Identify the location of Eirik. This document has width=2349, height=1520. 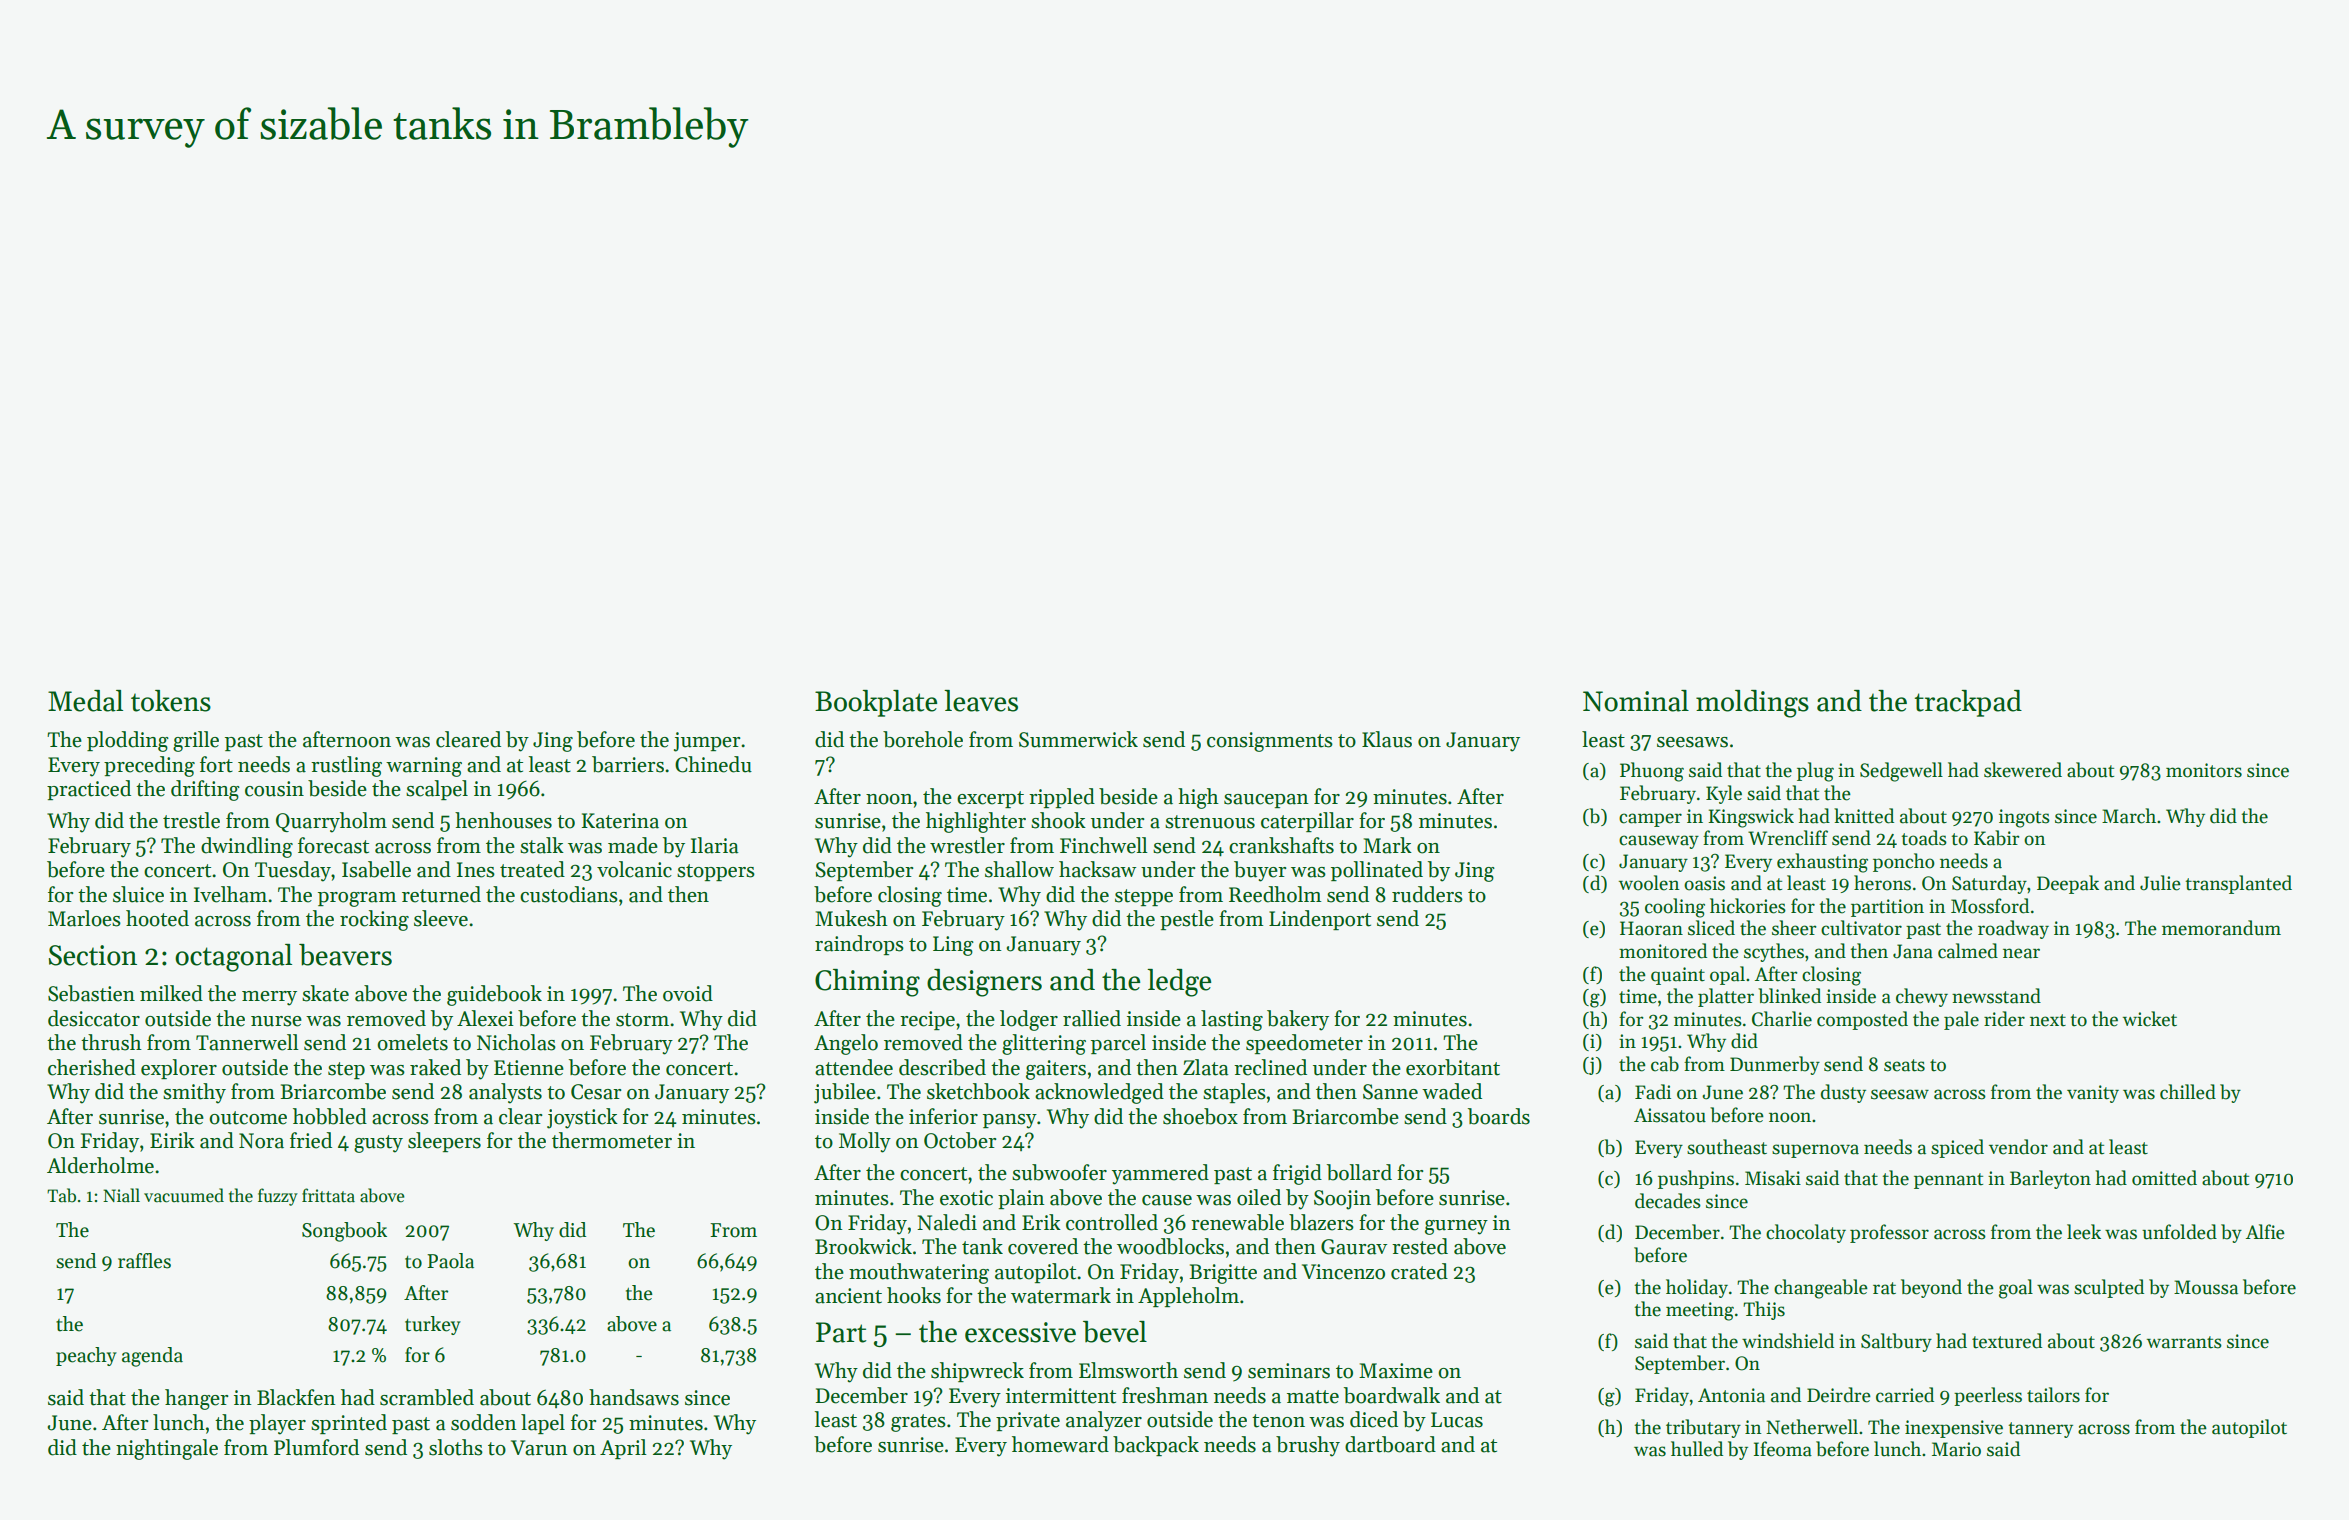
(172, 1140).
